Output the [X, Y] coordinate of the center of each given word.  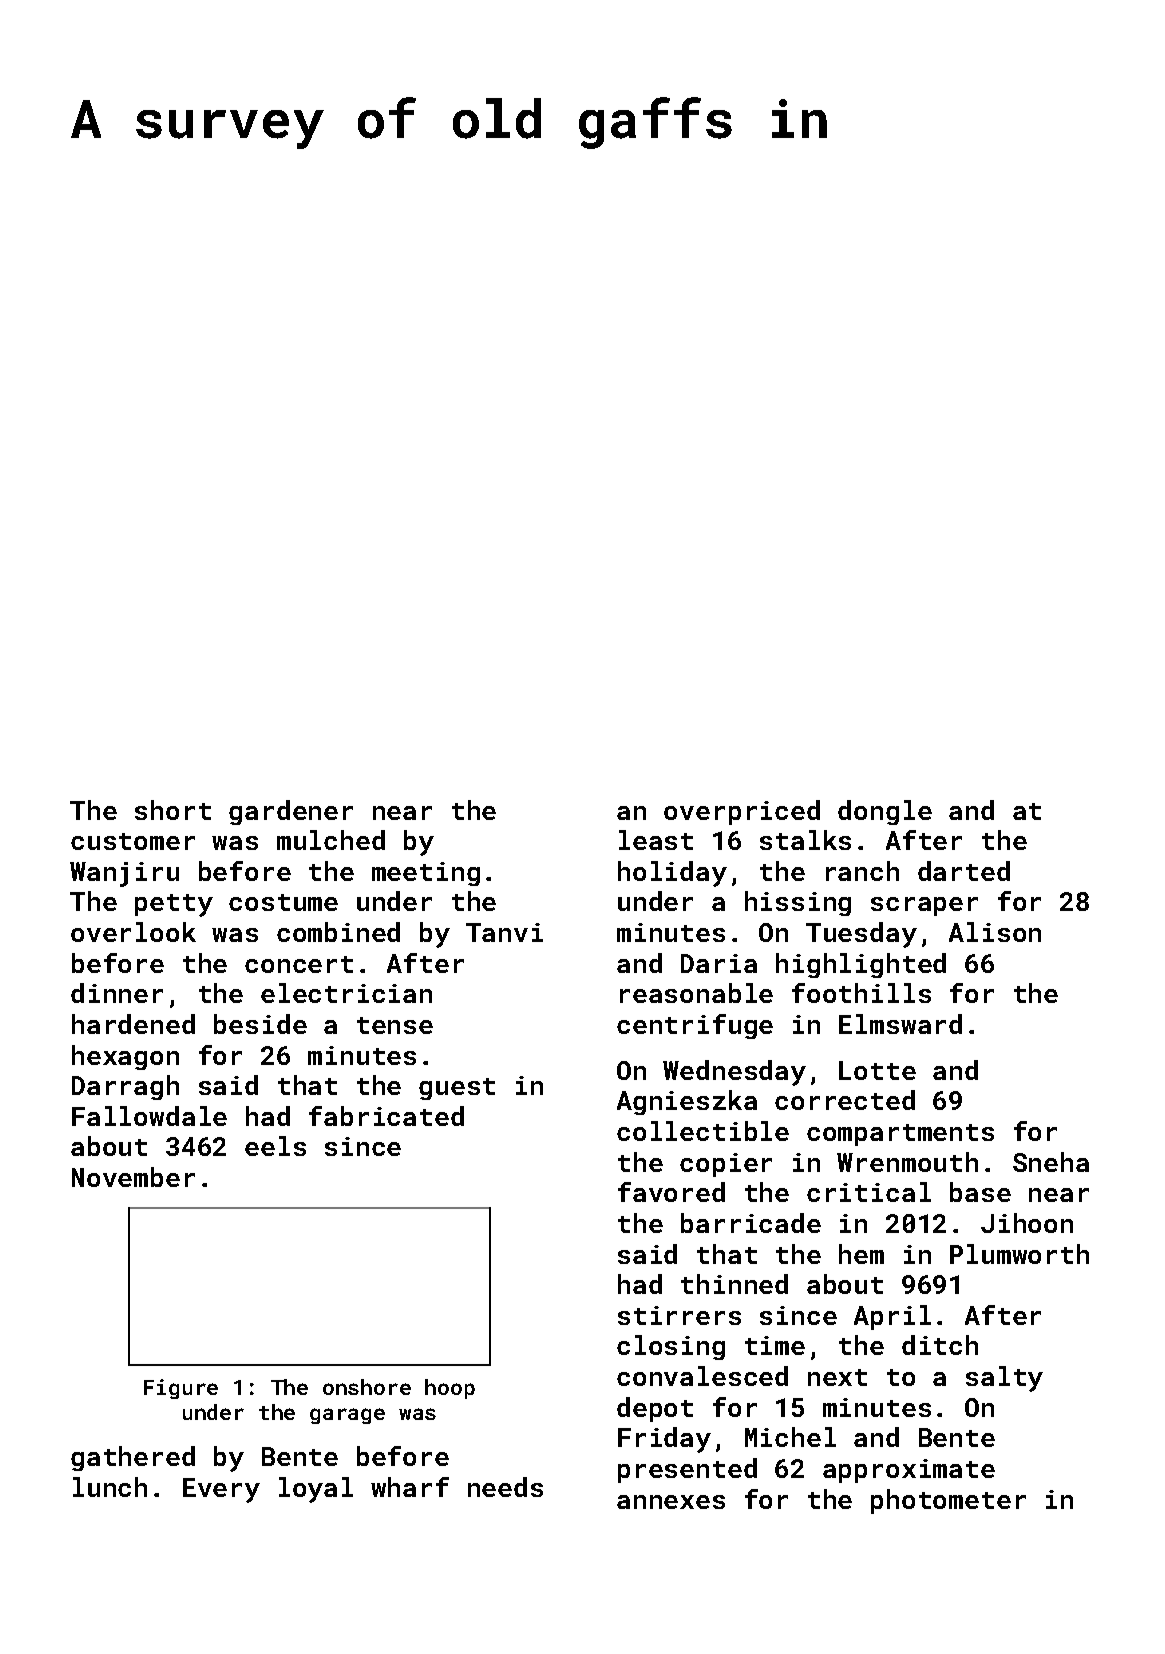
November [133, 1177]
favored [671, 1192]
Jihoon [1027, 1223]
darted [964, 871]
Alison [995, 932]
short [173, 810]
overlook [133, 932]
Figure [181, 1389]
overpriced [742, 812]
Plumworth [1019, 1254]
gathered [133, 1458]
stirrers [679, 1315]
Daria [719, 963]
